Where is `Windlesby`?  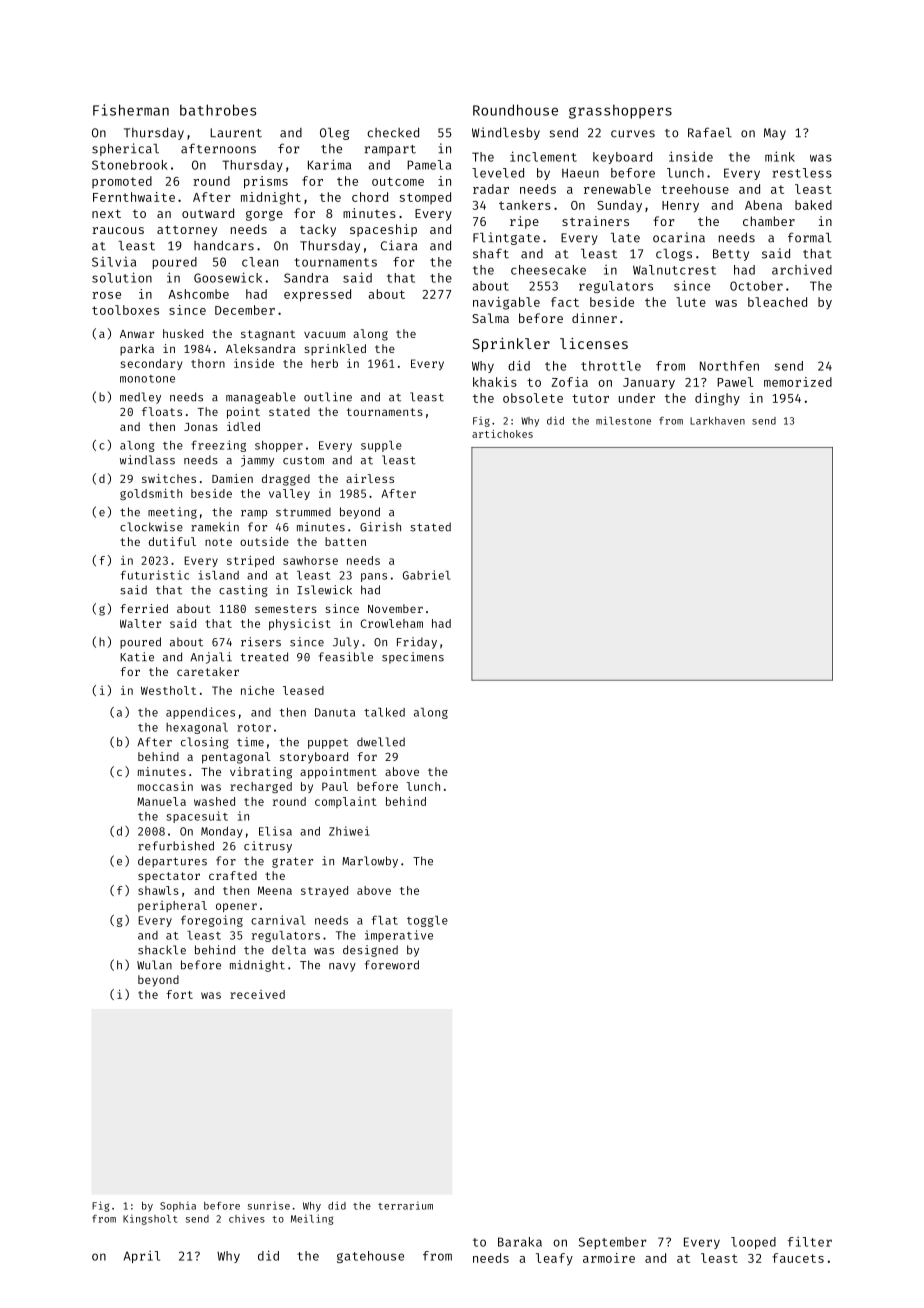
Windlesby is located at coordinates (506, 133).
